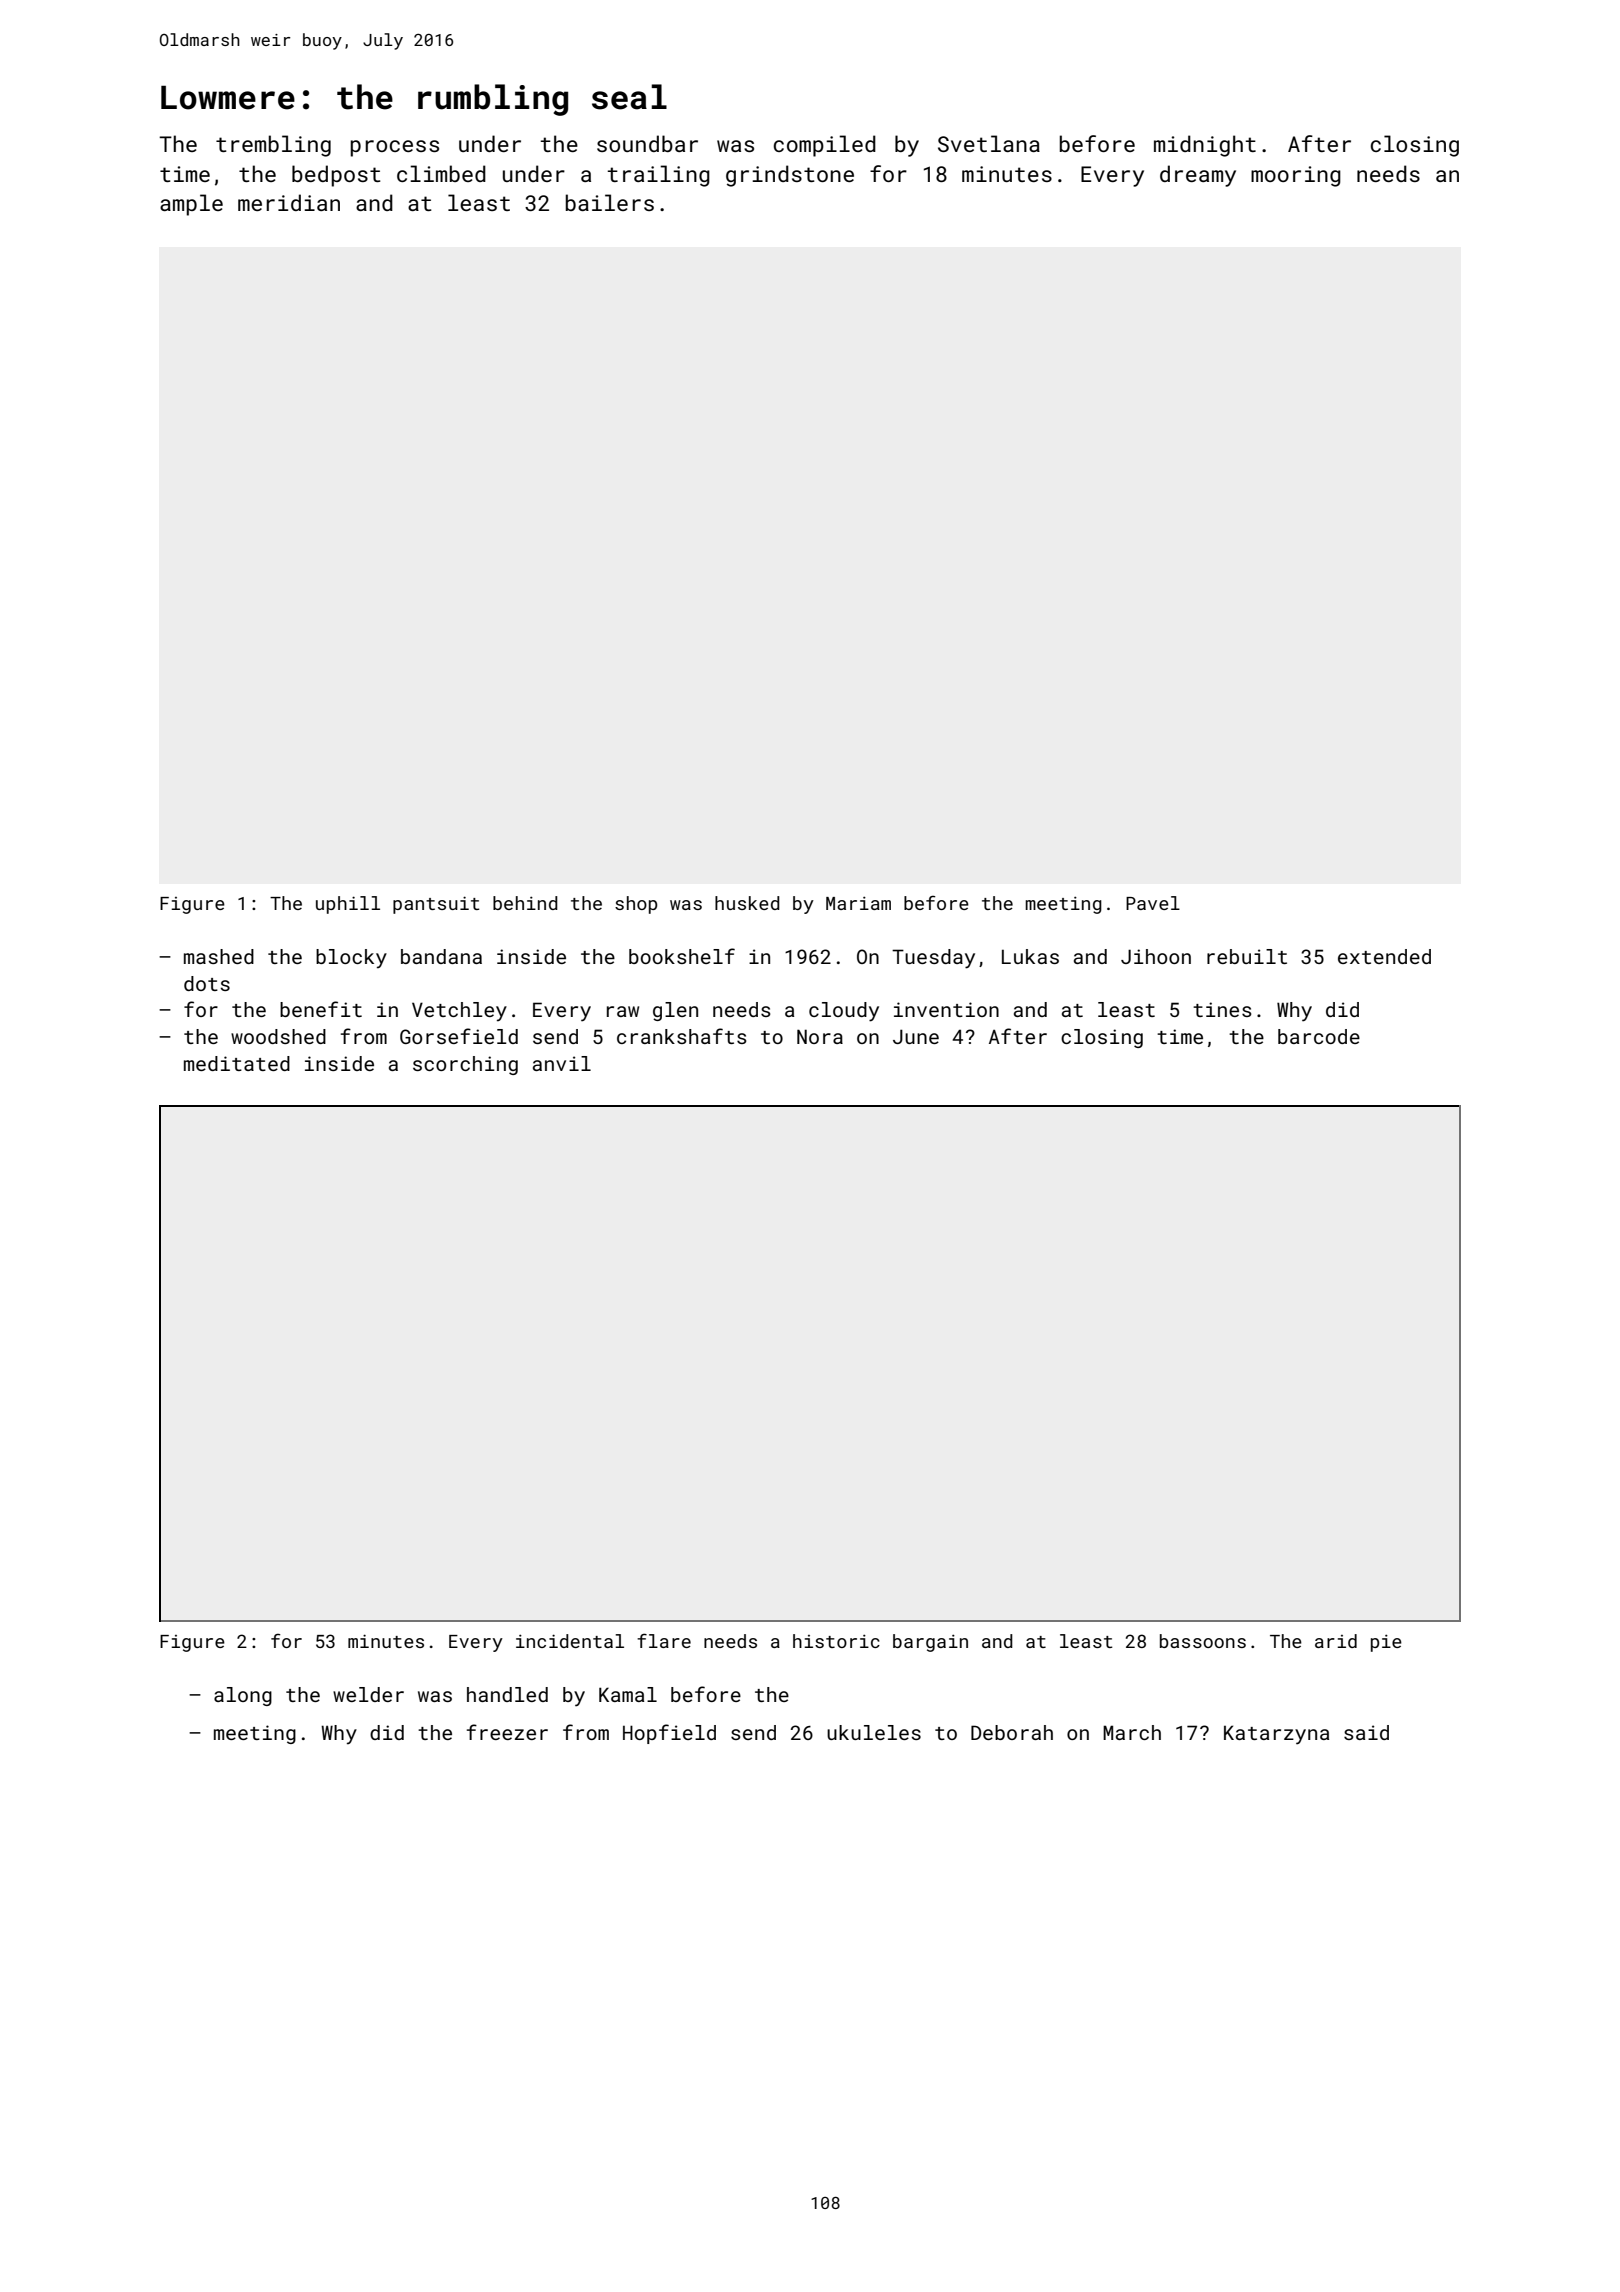  What do you see at coordinates (436, 905) in the screenshot?
I see `pantsuit` at bounding box center [436, 905].
